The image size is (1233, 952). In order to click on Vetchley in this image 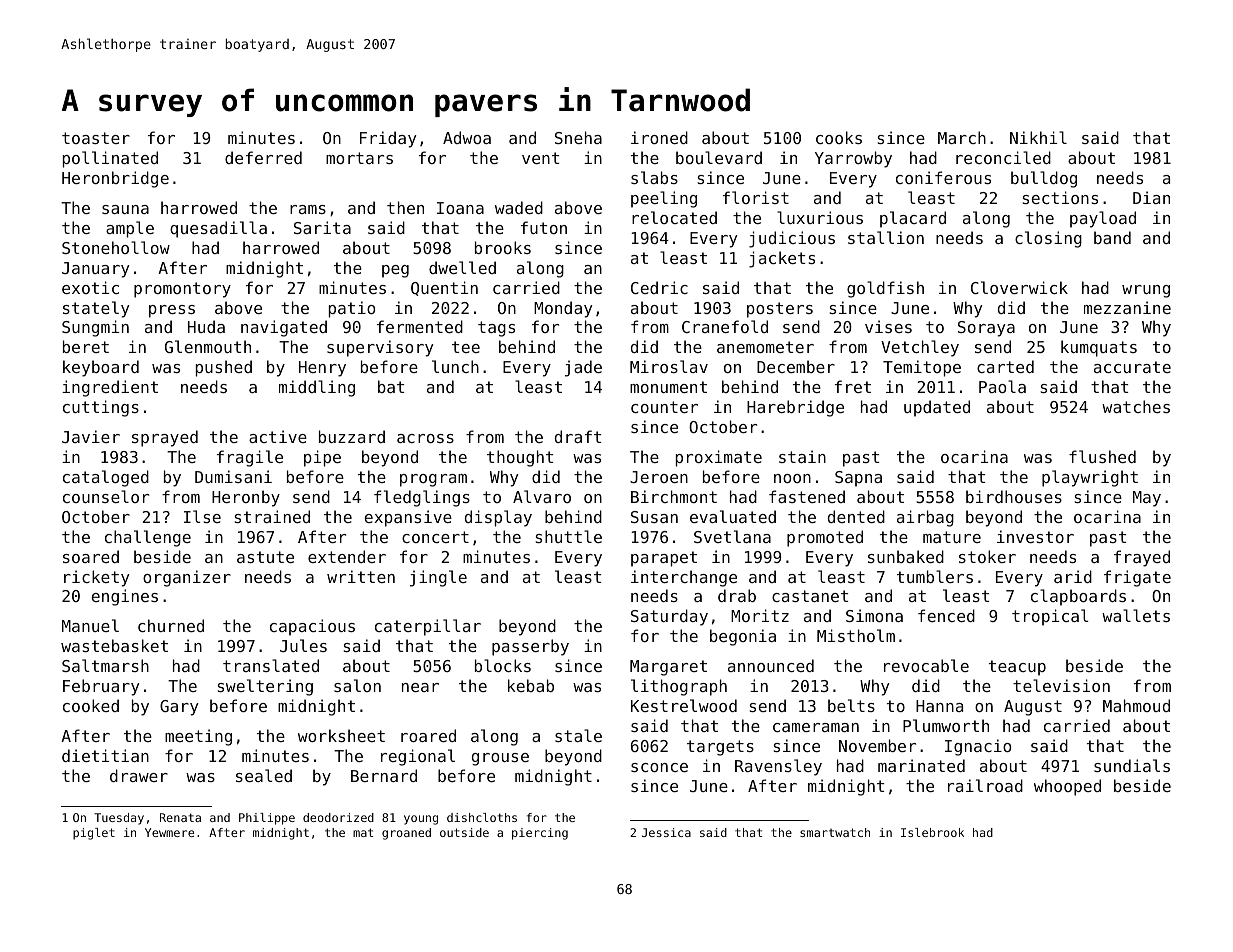, I will do `click(920, 348)`.
